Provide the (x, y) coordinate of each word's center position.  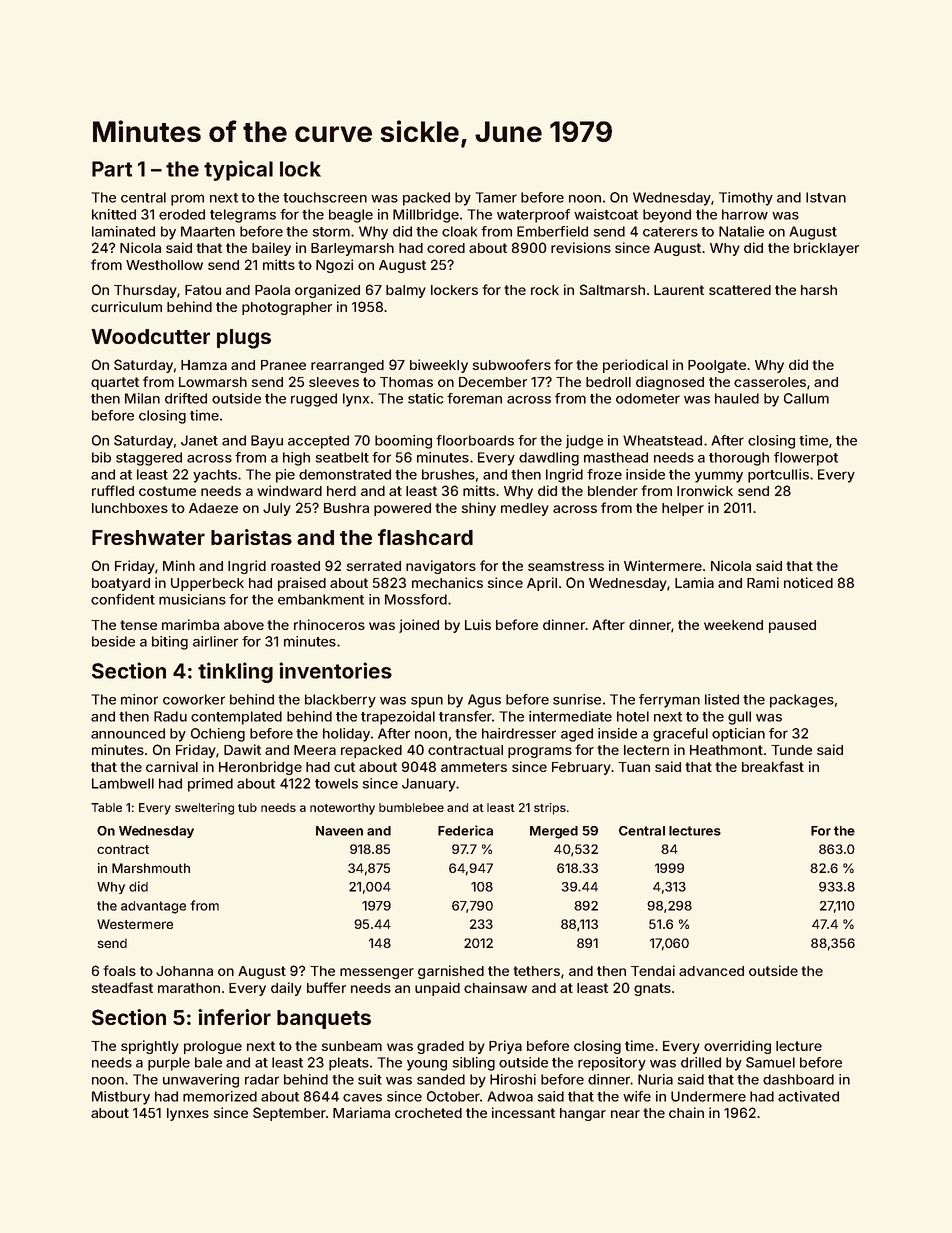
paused (792, 626)
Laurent (679, 290)
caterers (670, 232)
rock (545, 290)
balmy (406, 291)
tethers (536, 971)
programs (540, 752)
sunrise (577, 699)
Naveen (339, 831)
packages (802, 701)
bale (208, 1062)
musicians (192, 599)
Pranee (283, 365)
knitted (114, 214)
